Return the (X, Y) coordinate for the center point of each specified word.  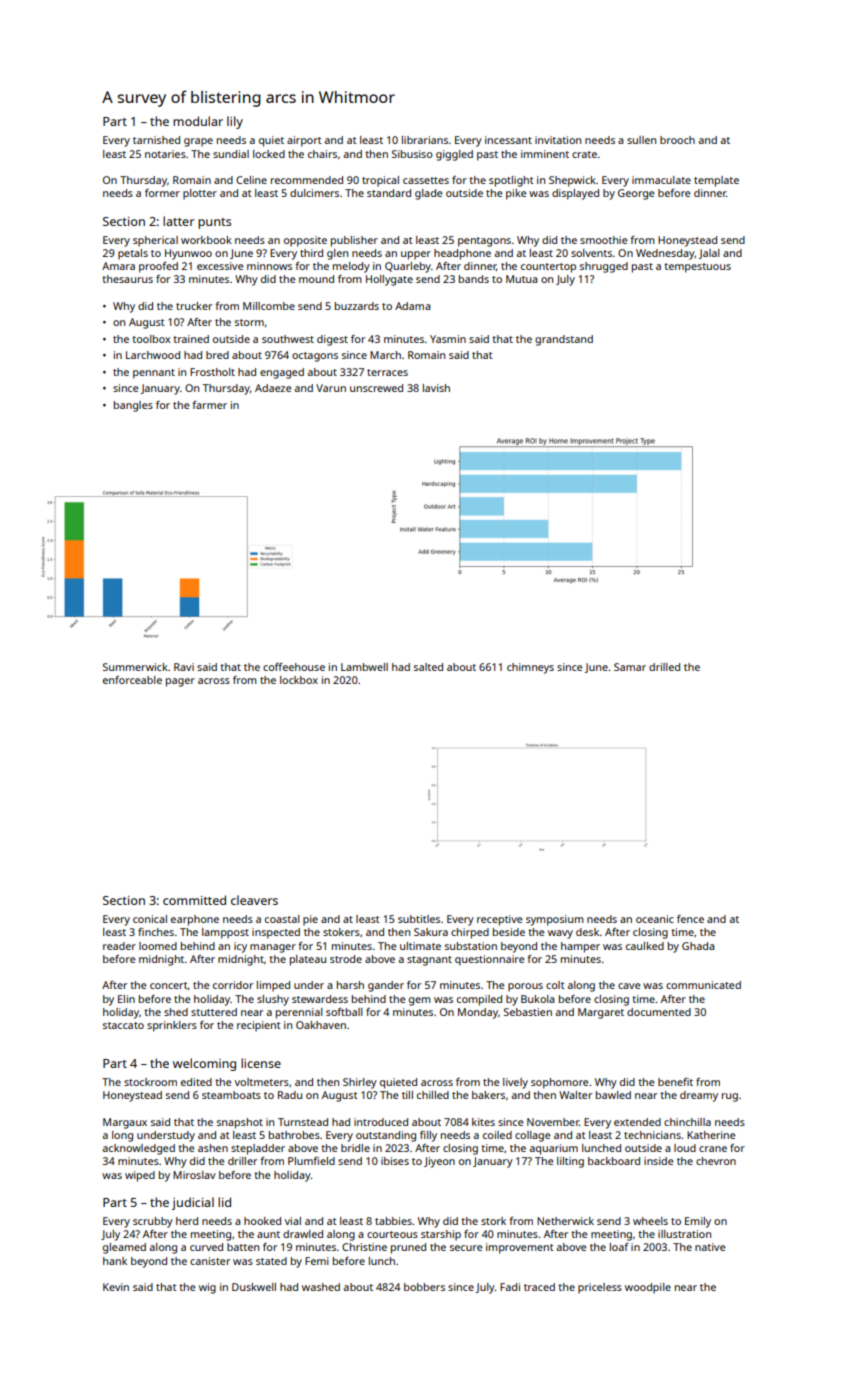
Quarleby (408, 267)
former (162, 193)
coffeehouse (294, 667)
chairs (322, 154)
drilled (664, 667)
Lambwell (364, 667)
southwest (288, 339)
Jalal (709, 254)
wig (207, 1288)
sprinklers (172, 1026)
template (716, 181)
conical (150, 919)
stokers (341, 932)
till (407, 1095)
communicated (703, 985)
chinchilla (687, 1122)
